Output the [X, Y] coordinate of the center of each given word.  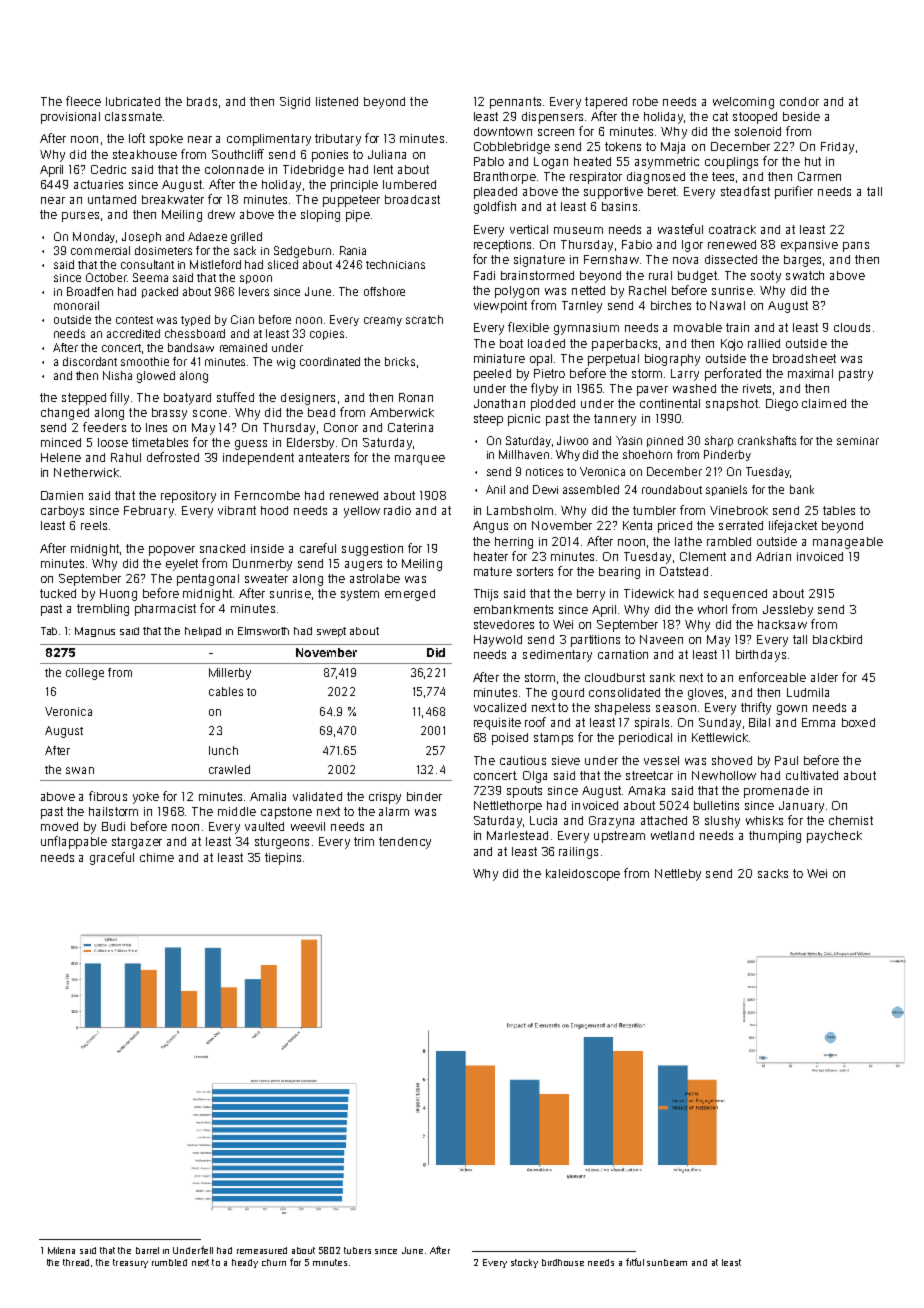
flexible [528, 327]
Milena [61, 1250]
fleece [83, 101]
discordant [90, 361]
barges [802, 261]
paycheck [834, 837]
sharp [719, 441]
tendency [405, 843]
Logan [551, 163]
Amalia [268, 796]
